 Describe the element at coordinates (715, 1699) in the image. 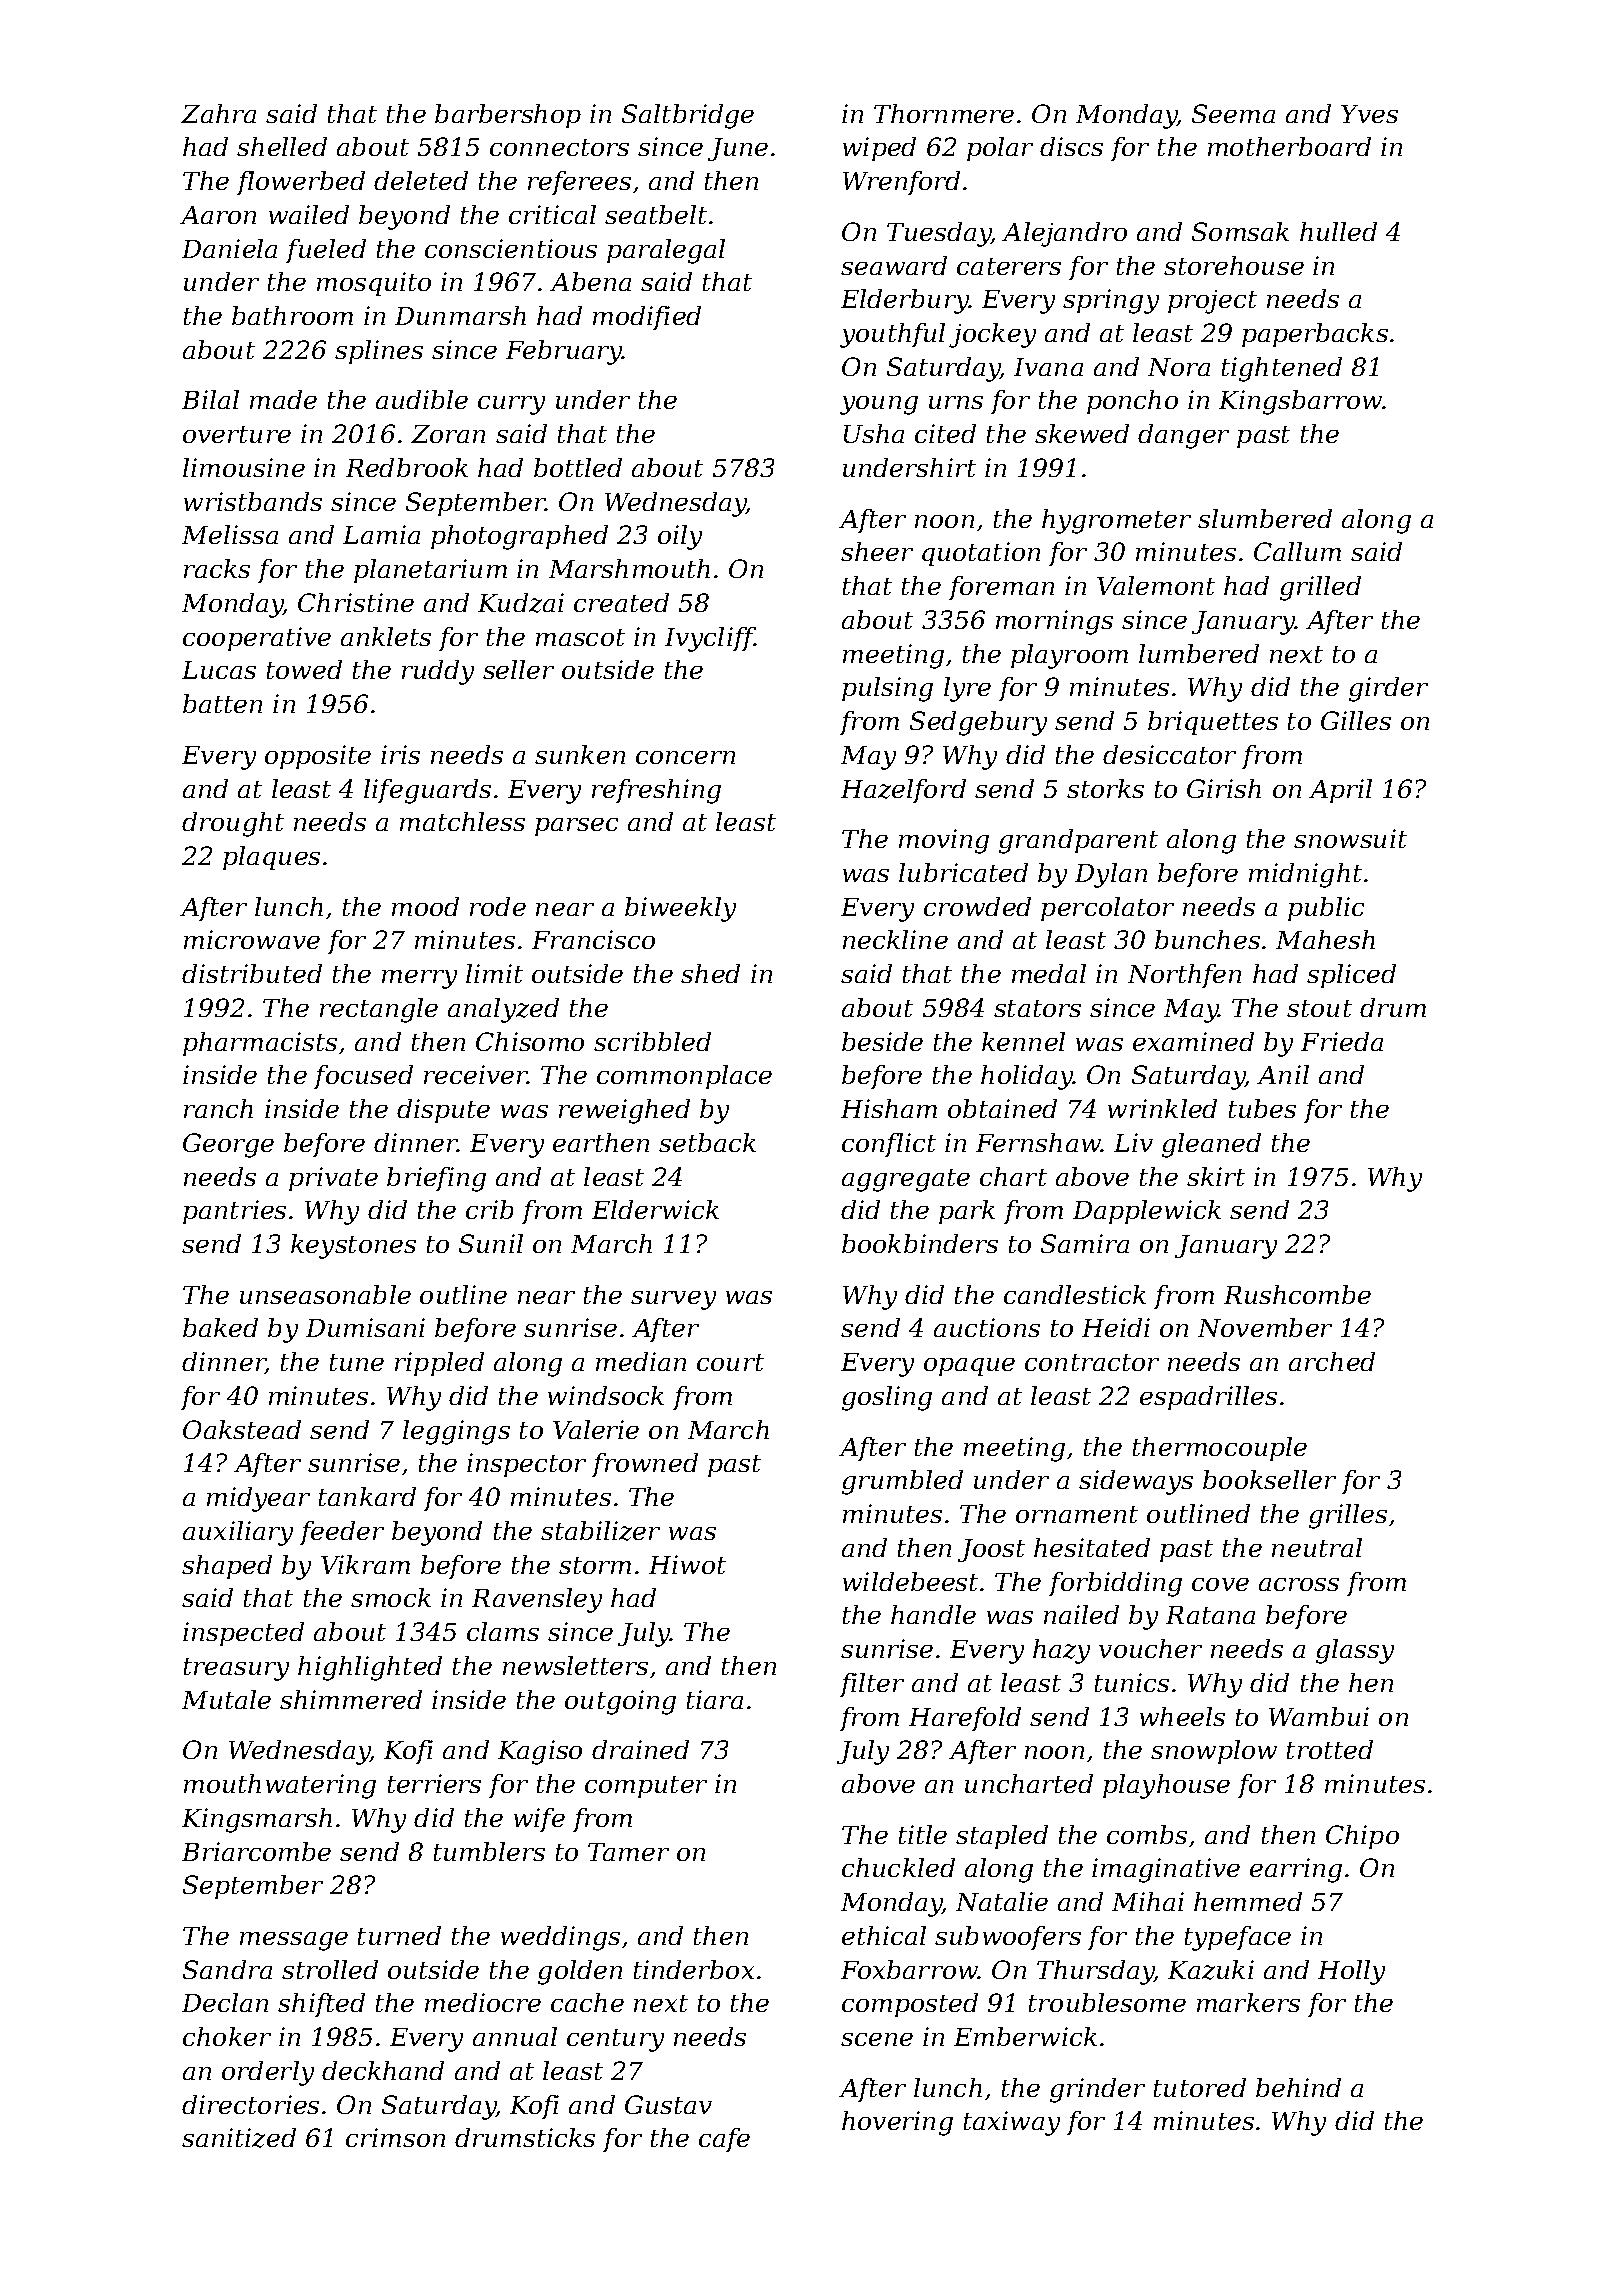

I see `tiara` at that location.
